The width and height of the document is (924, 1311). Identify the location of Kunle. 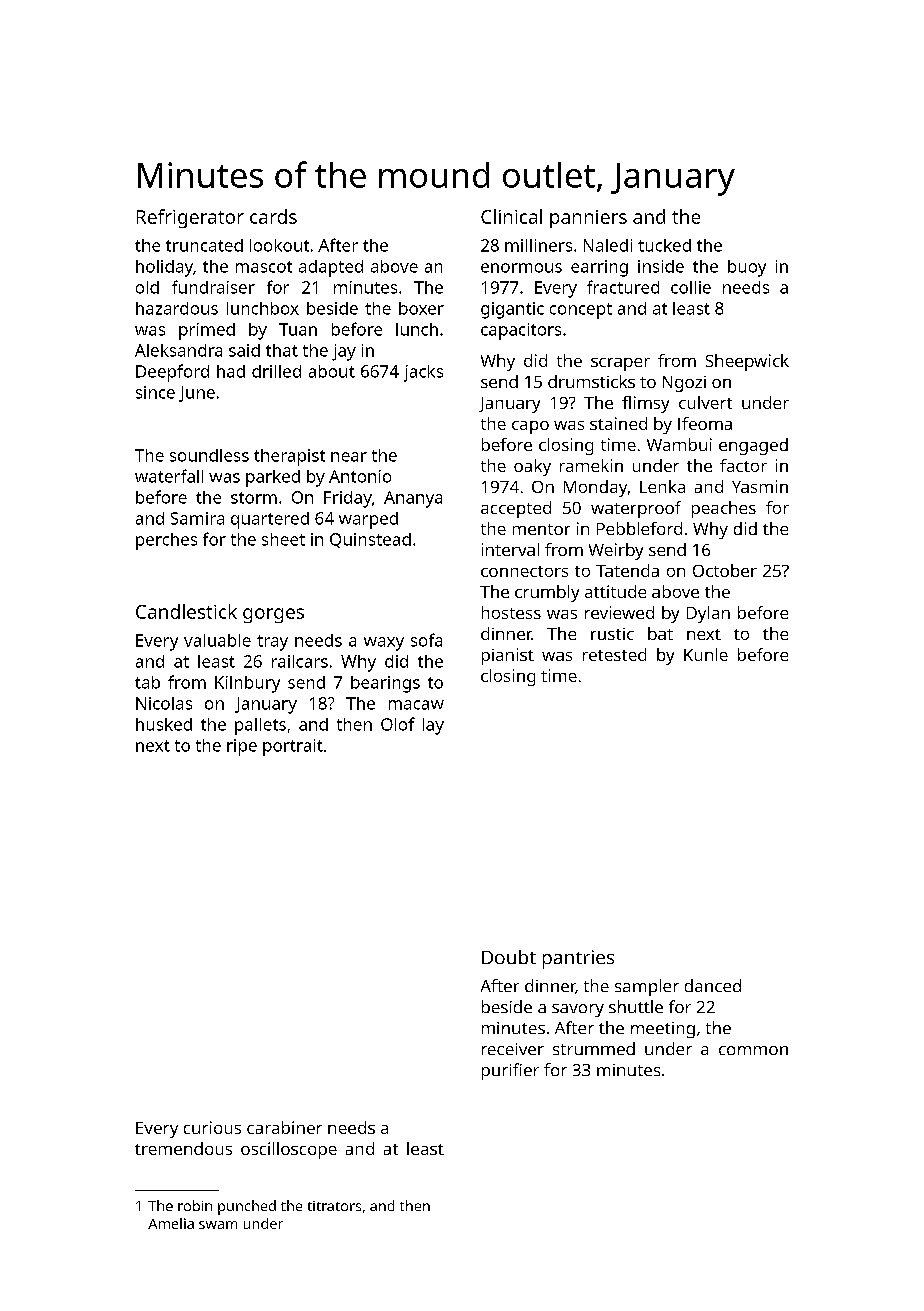
(706, 654).
